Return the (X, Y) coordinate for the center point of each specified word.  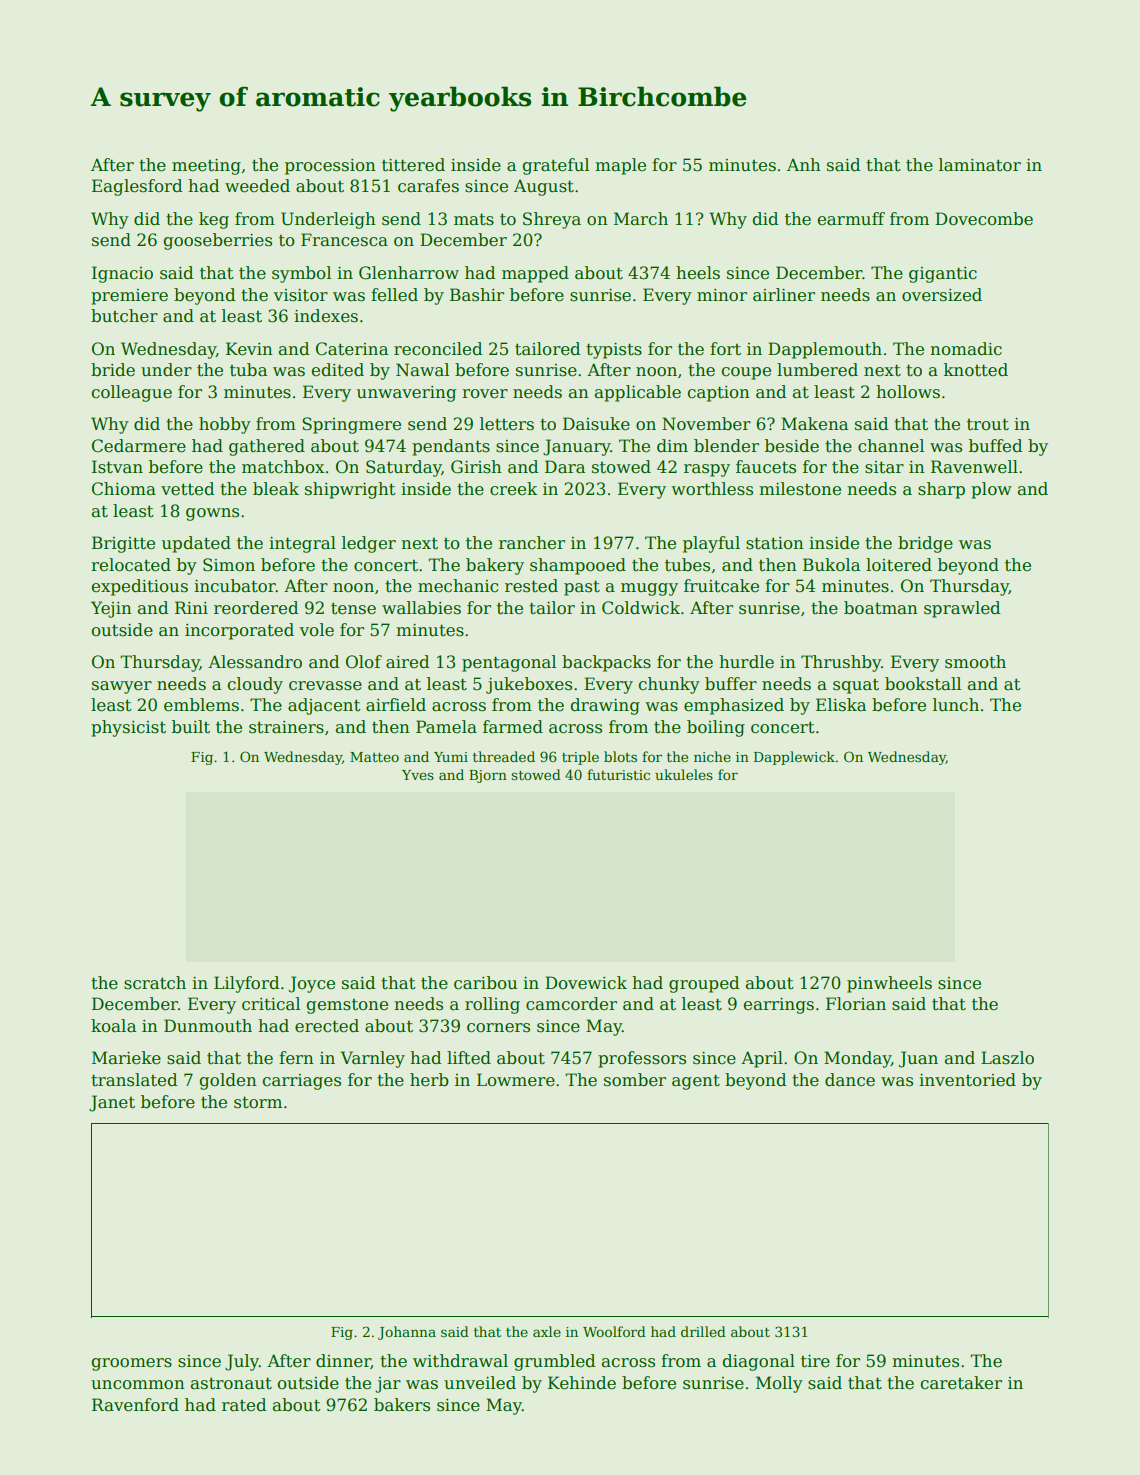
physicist (128, 728)
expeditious (140, 587)
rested (531, 586)
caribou (485, 983)
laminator (980, 165)
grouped (704, 984)
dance (850, 1080)
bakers (402, 1405)
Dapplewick (794, 758)
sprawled (962, 609)
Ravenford (135, 1405)
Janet (112, 1103)
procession (330, 167)
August (544, 187)
